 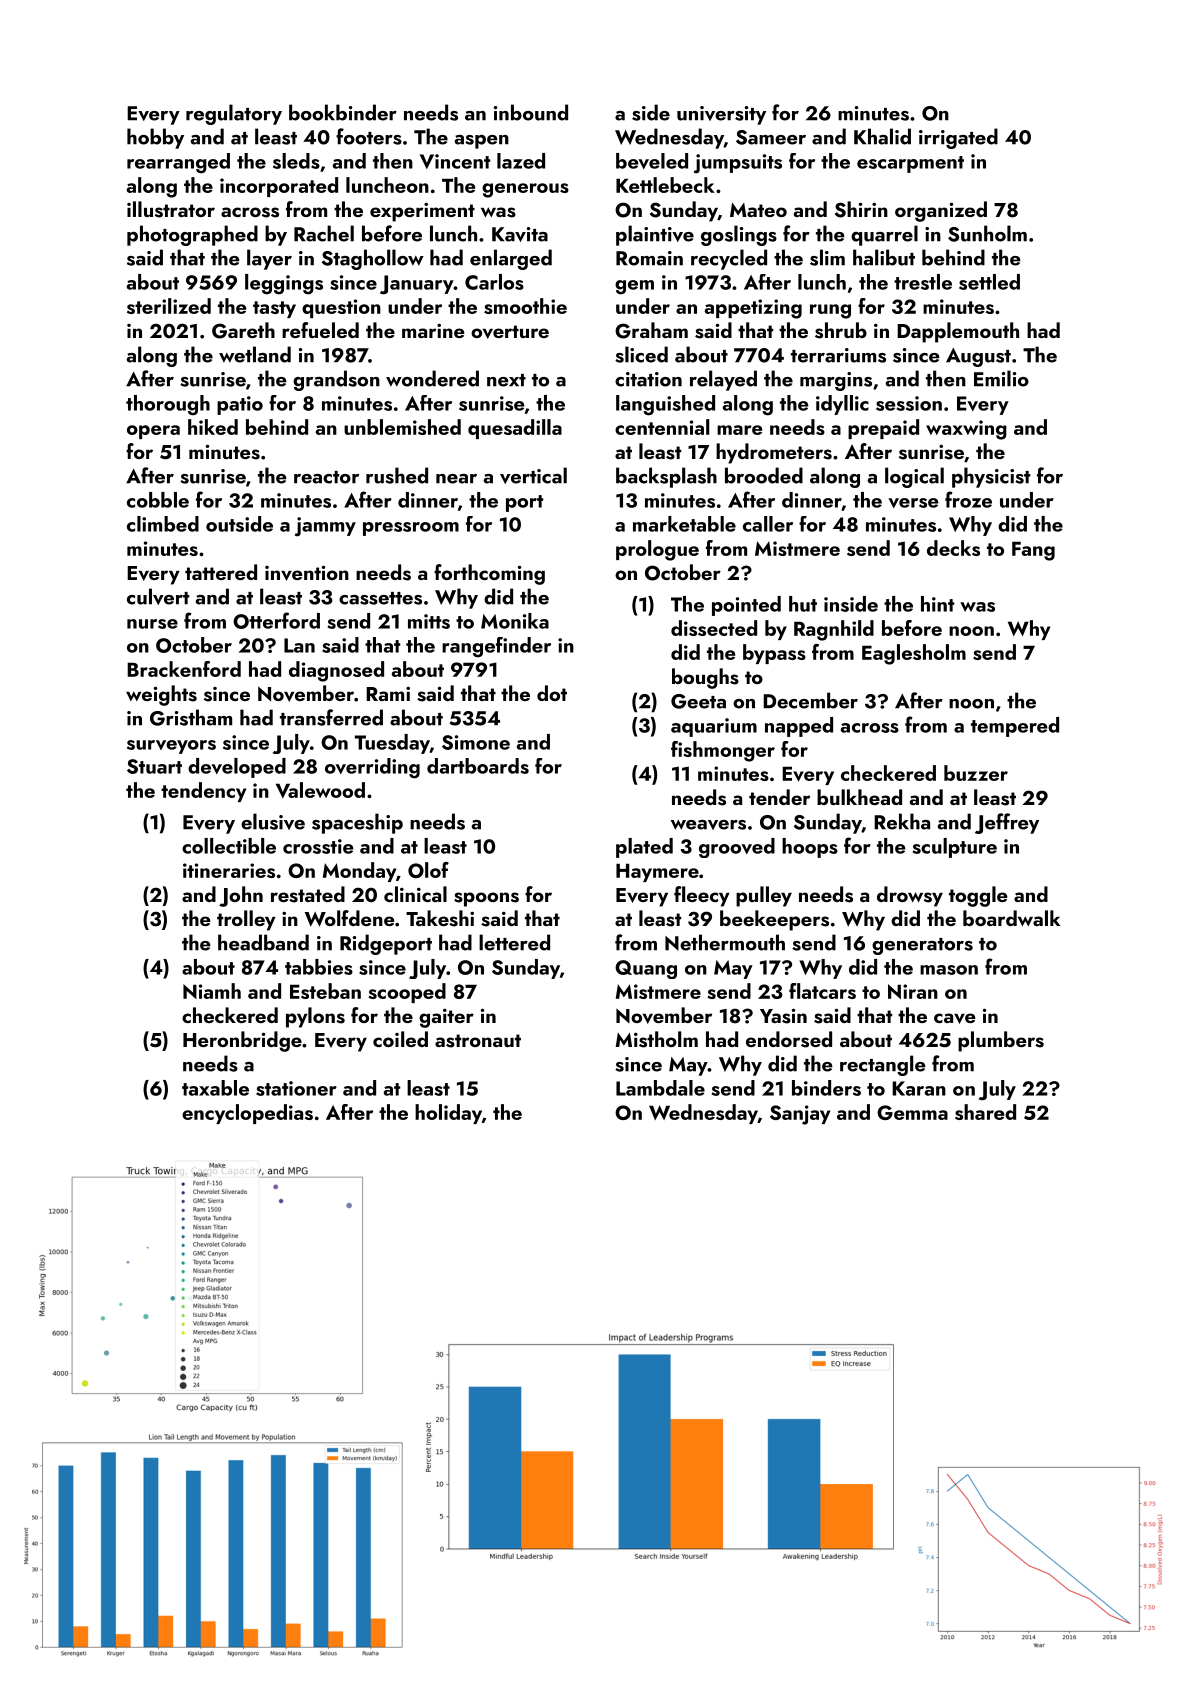 What do you see at coordinates (1033, 551) in the image?
I see `Fang` at bounding box center [1033, 551].
